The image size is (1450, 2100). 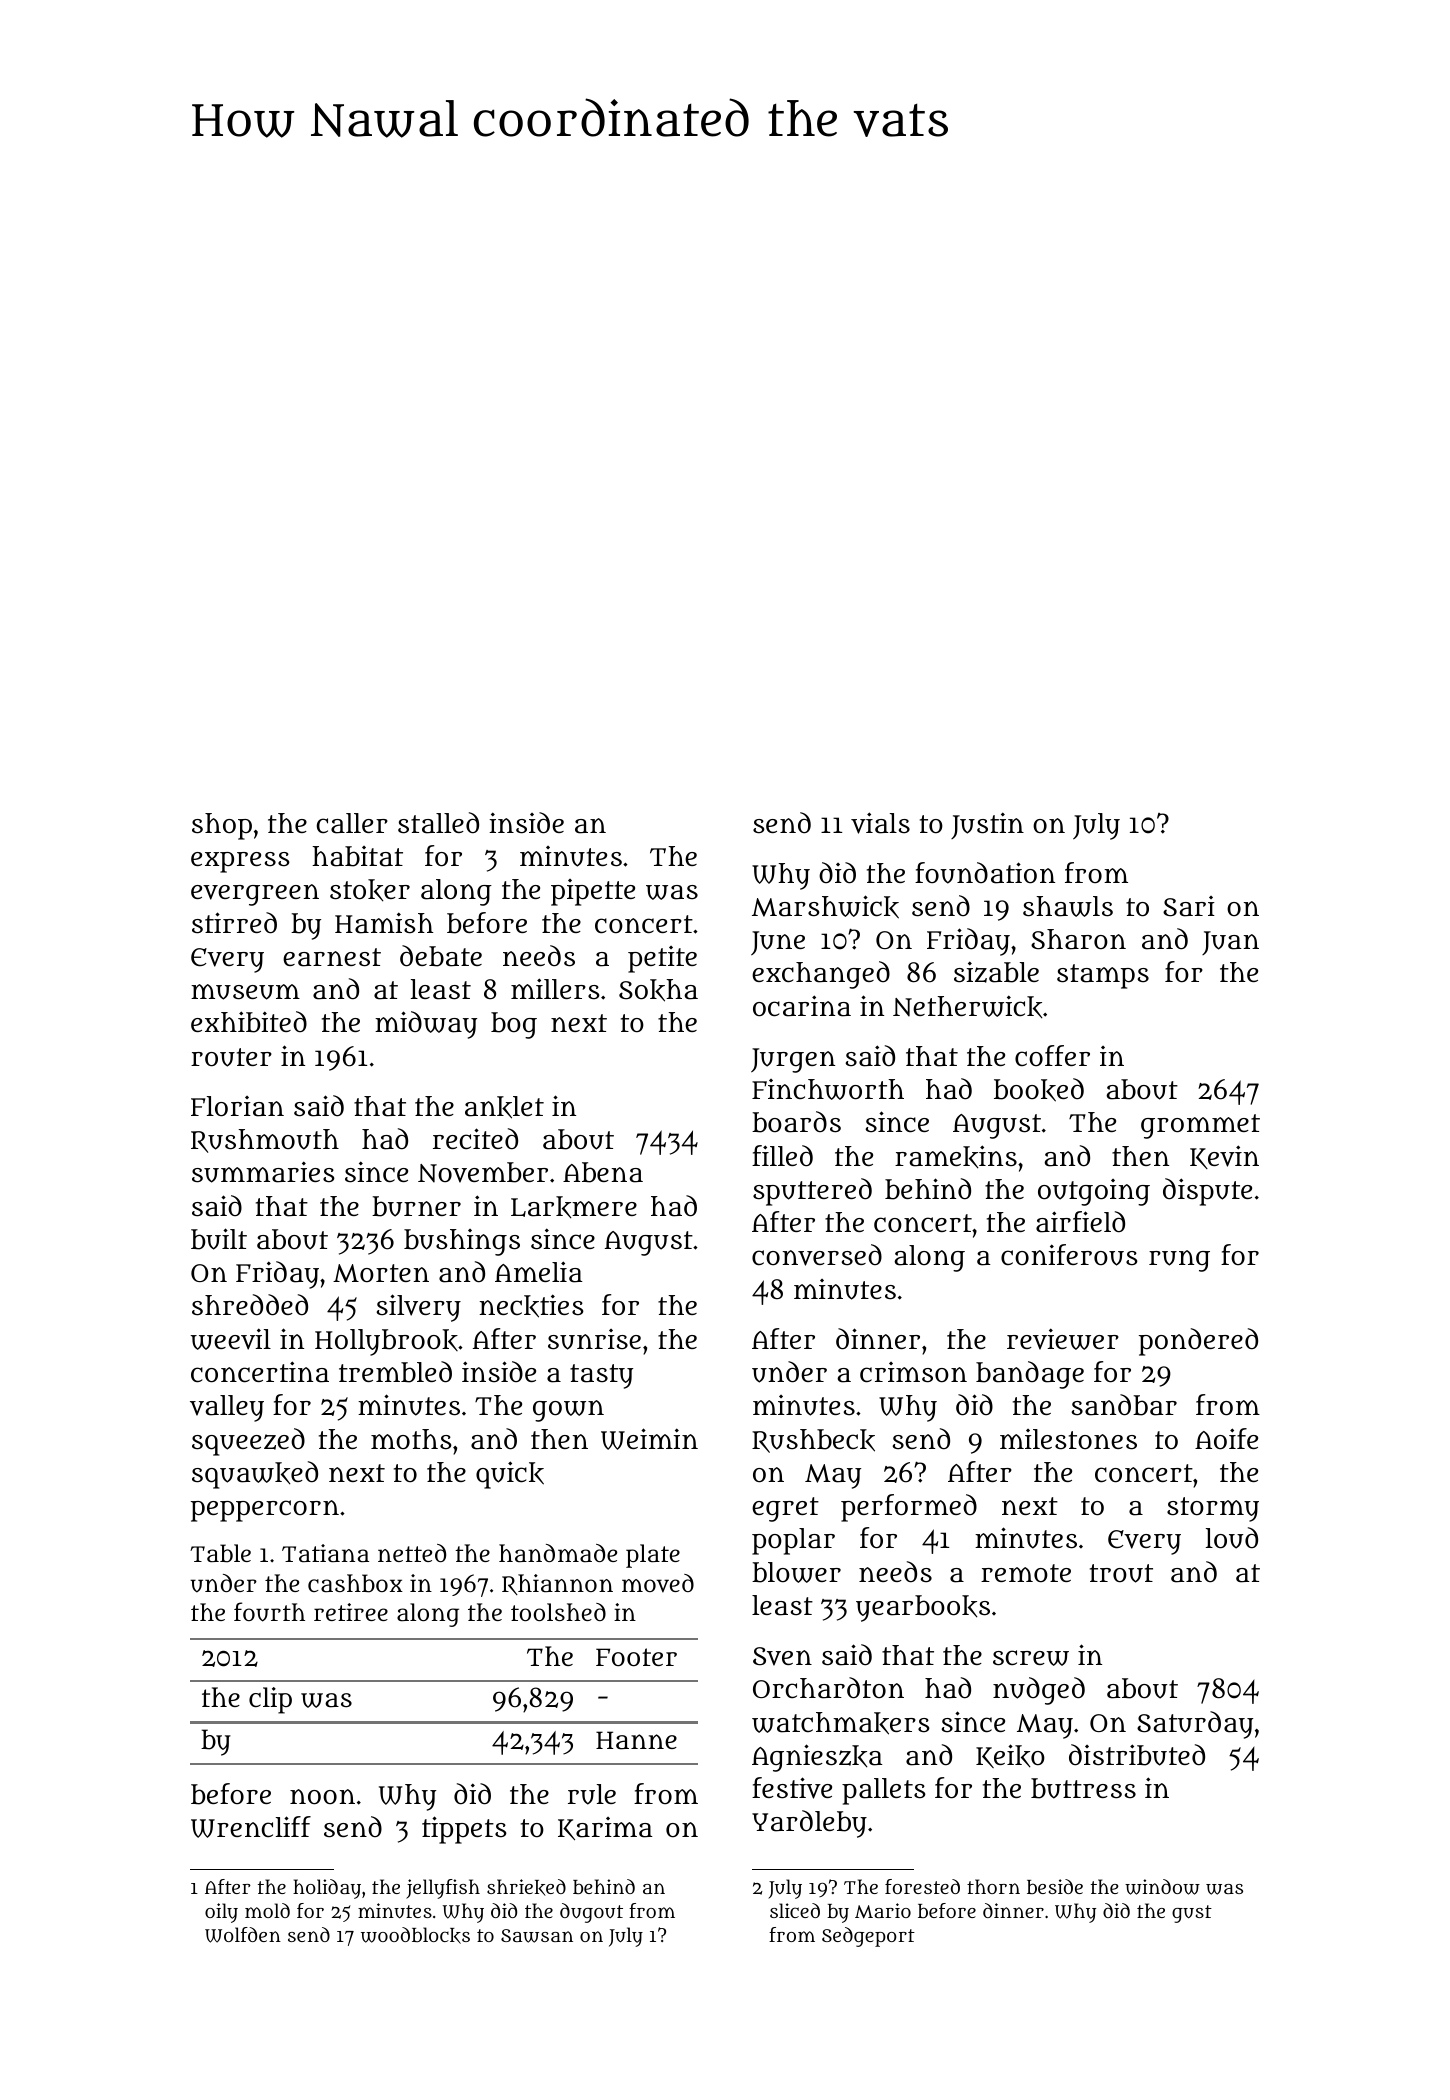 I want to click on Justin, so click(x=987, y=825).
